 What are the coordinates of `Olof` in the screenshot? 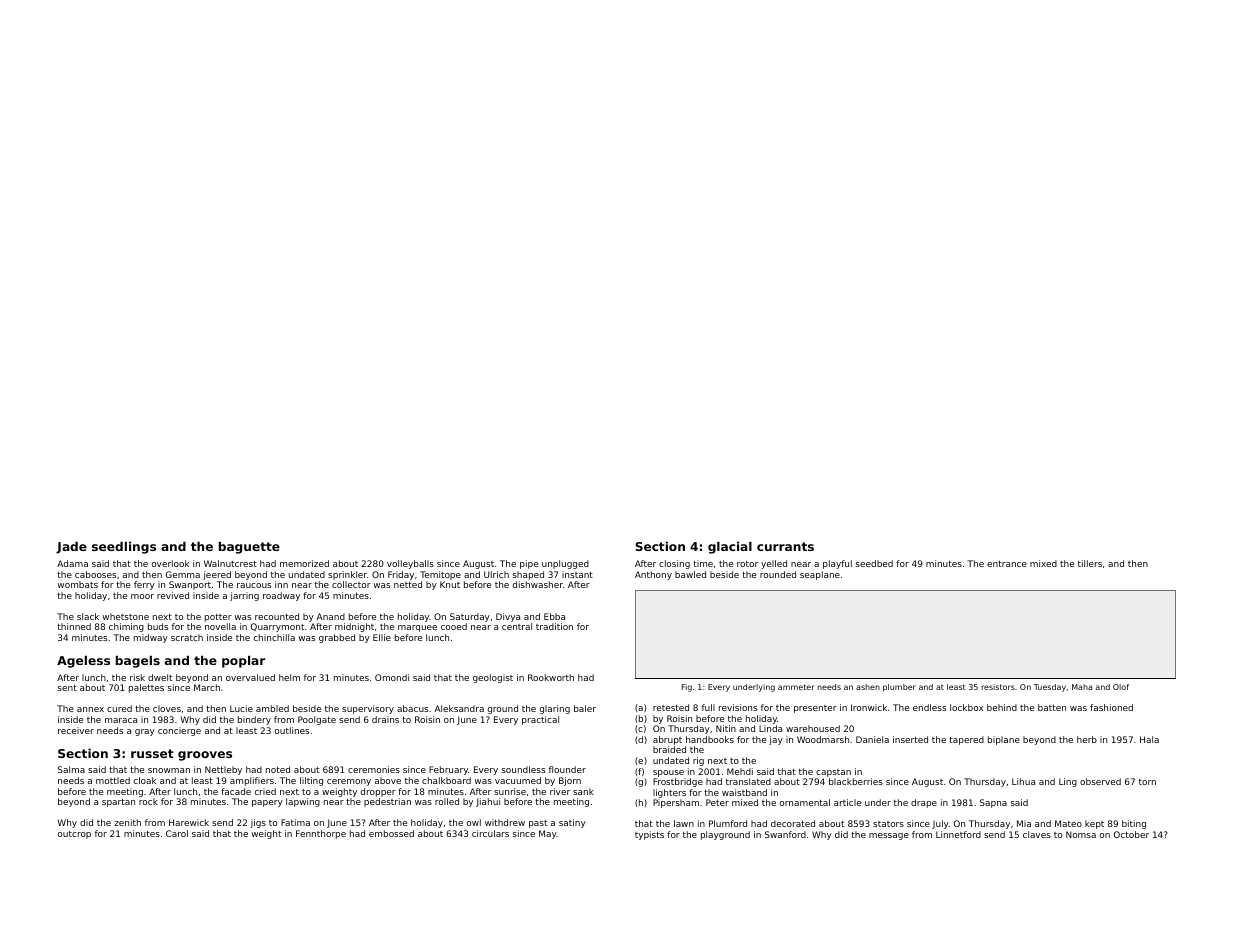 It's located at (1121, 687).
